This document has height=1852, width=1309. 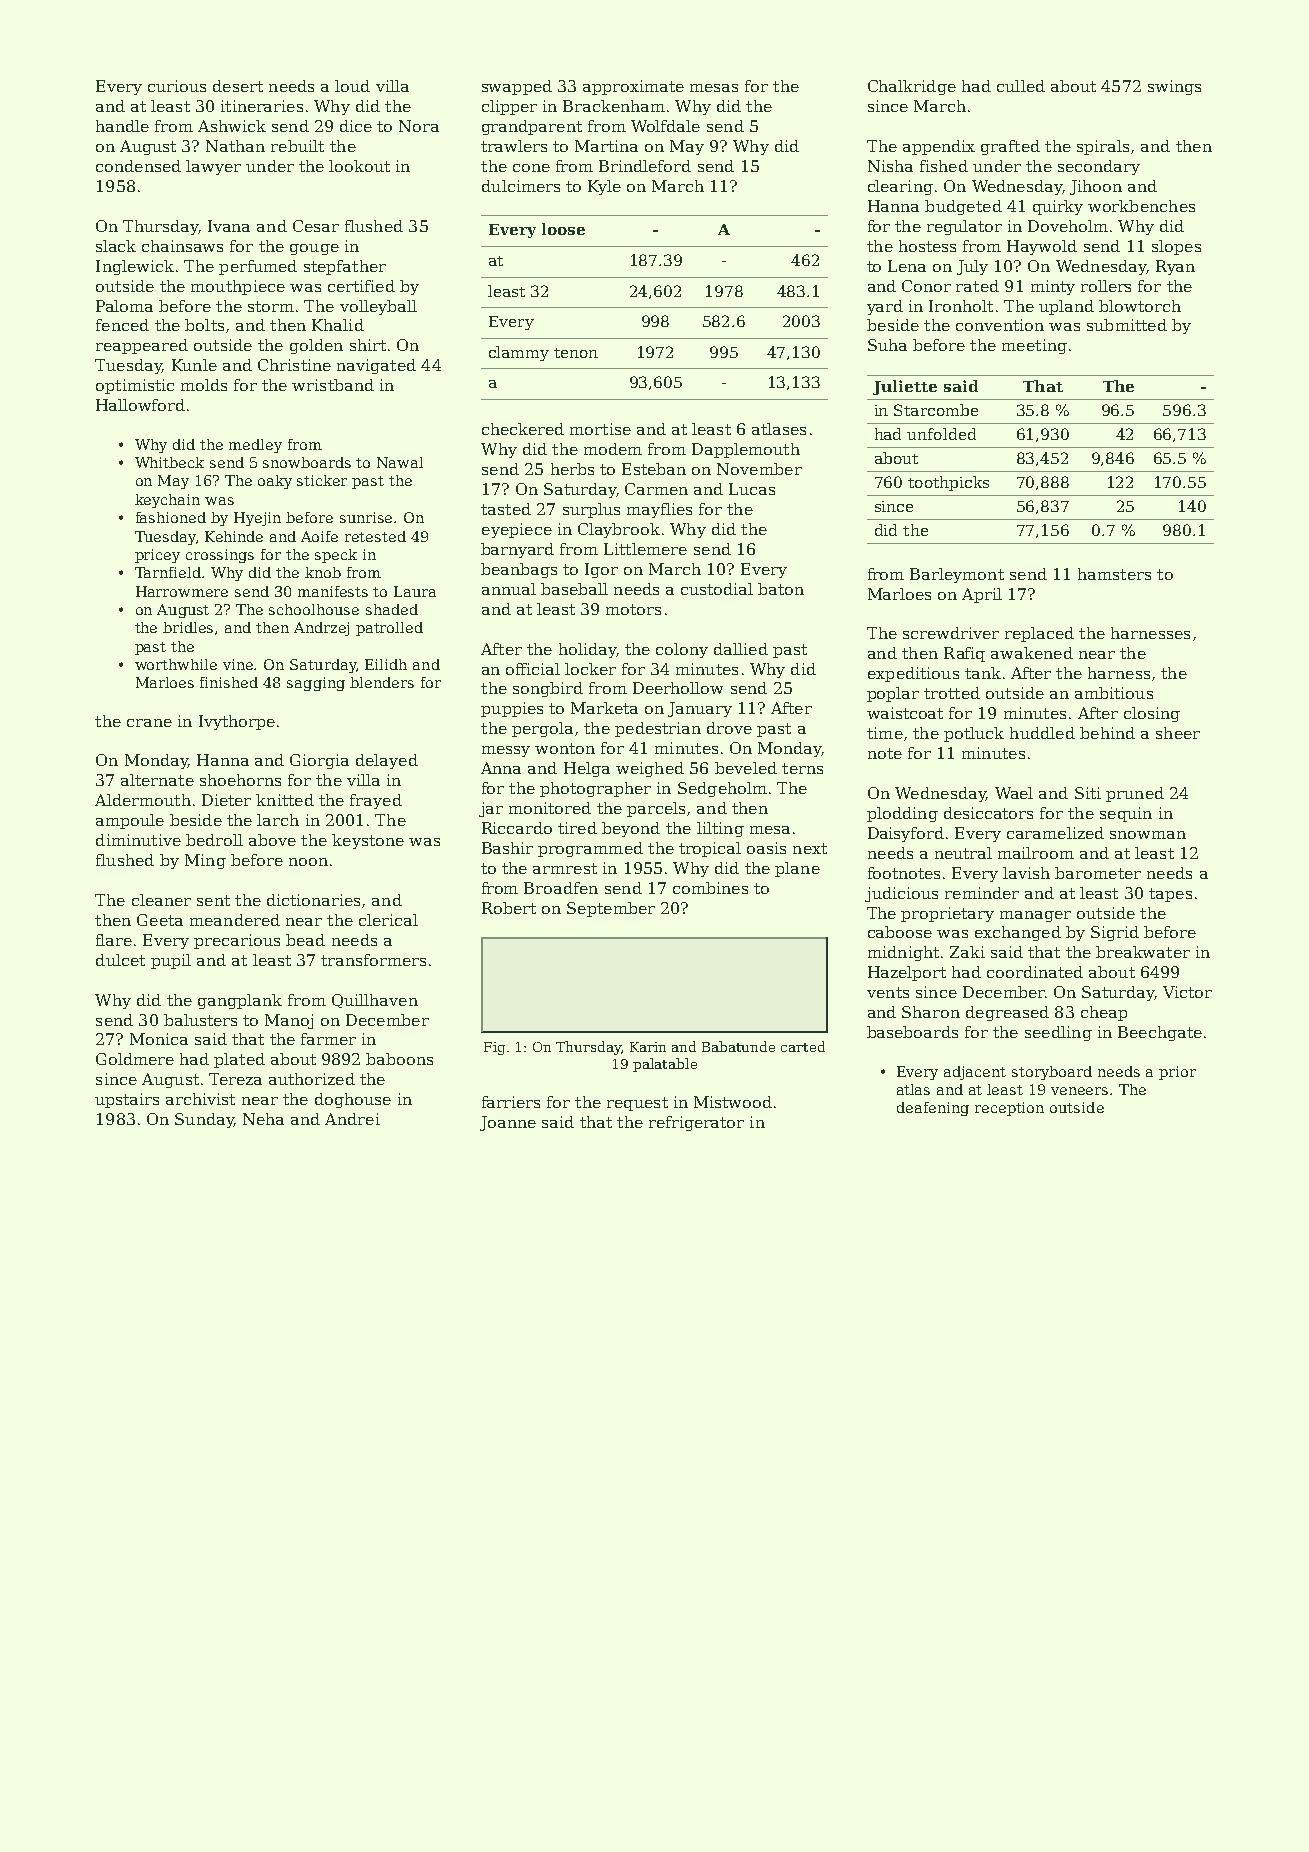 What do you see at coordinates (508, 1123) in the document?
I see `Joanne` at bounding box center [508, 1123].
